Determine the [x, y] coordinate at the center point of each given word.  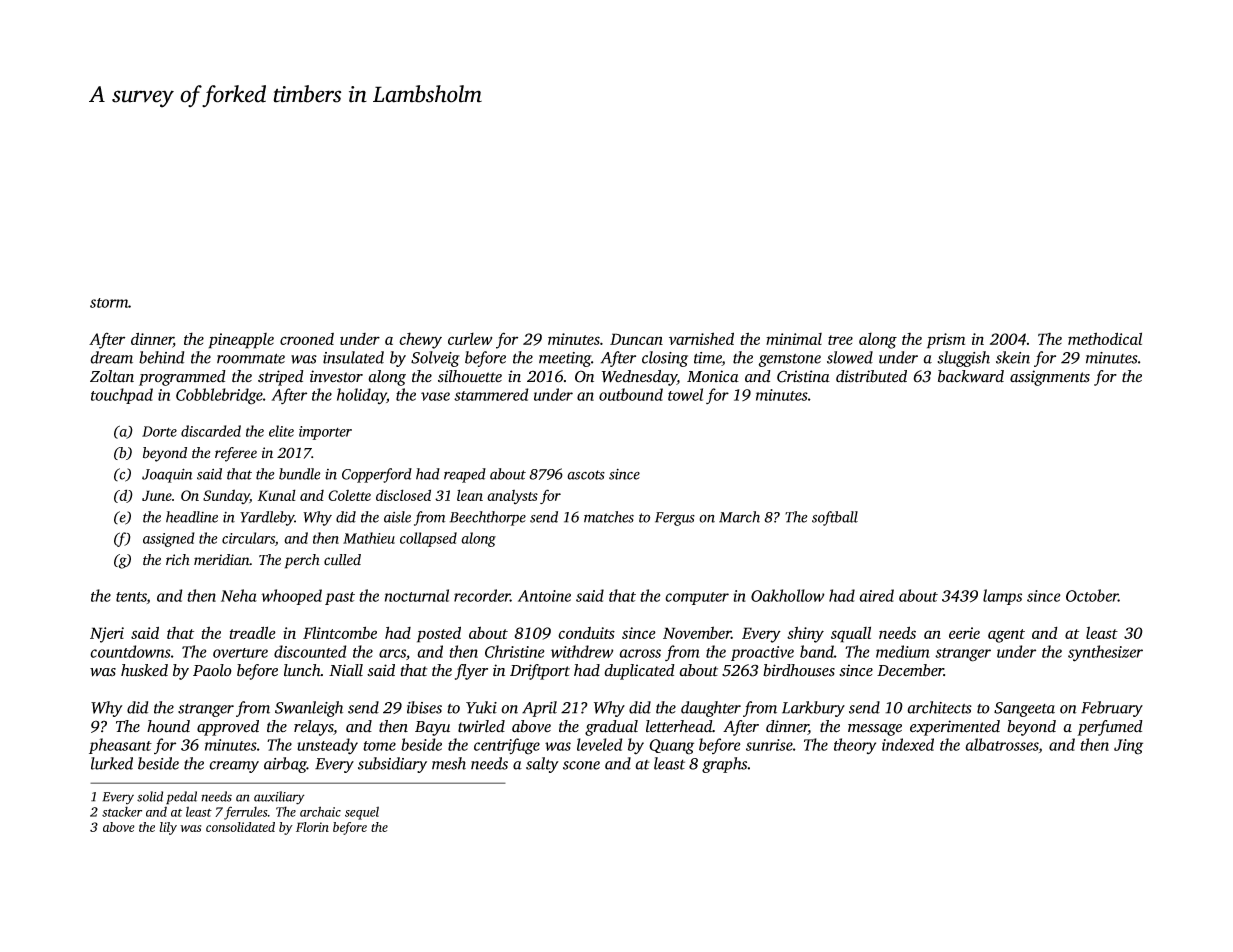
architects [939, 707]
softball [835, 518]
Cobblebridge [219, 396]
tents [131, 597]
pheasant [120, 746]
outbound [631, 394]
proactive [762, 653]
